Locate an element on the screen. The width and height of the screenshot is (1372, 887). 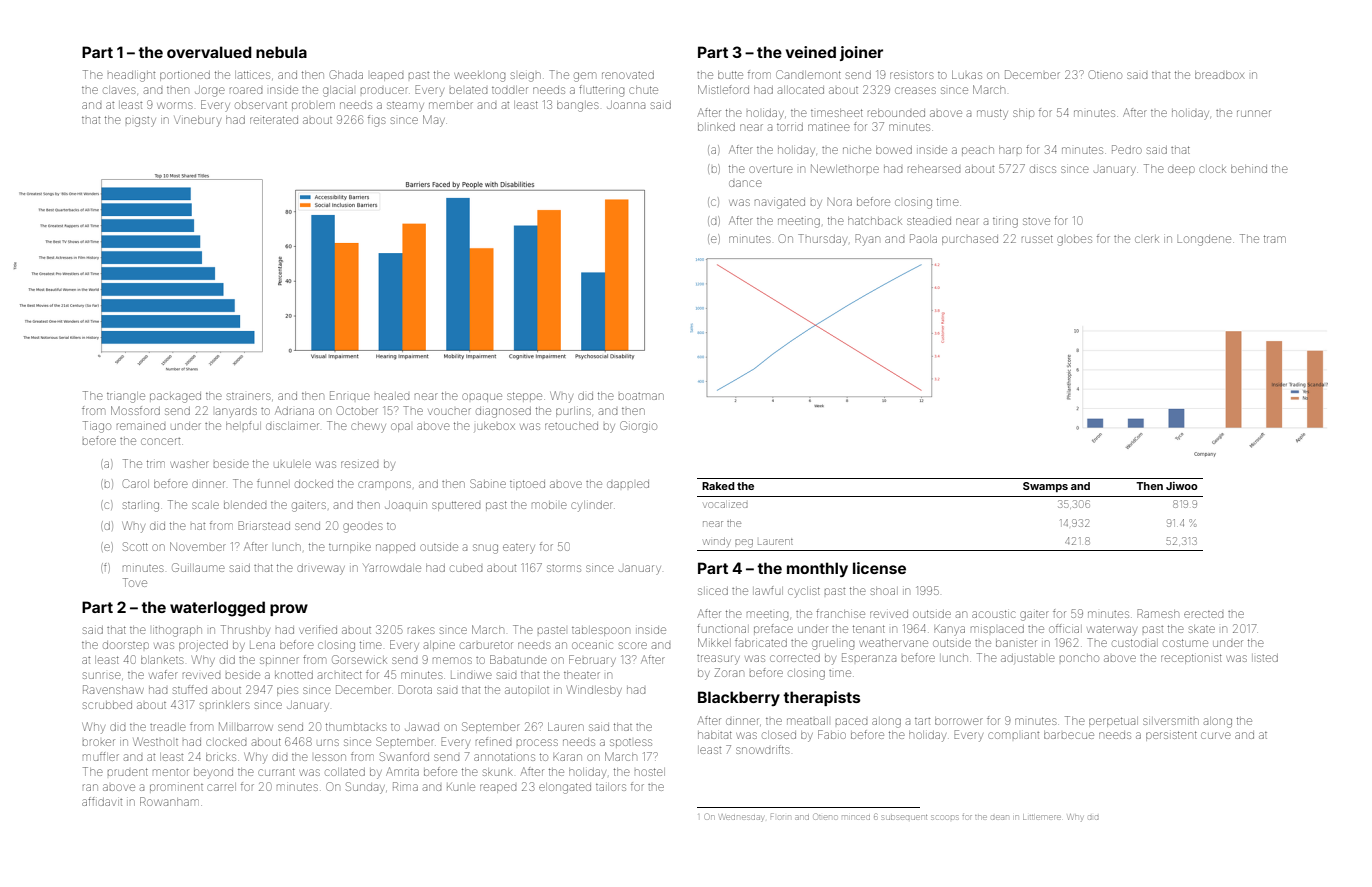
pigsty is located at coordinates (141, 122).
